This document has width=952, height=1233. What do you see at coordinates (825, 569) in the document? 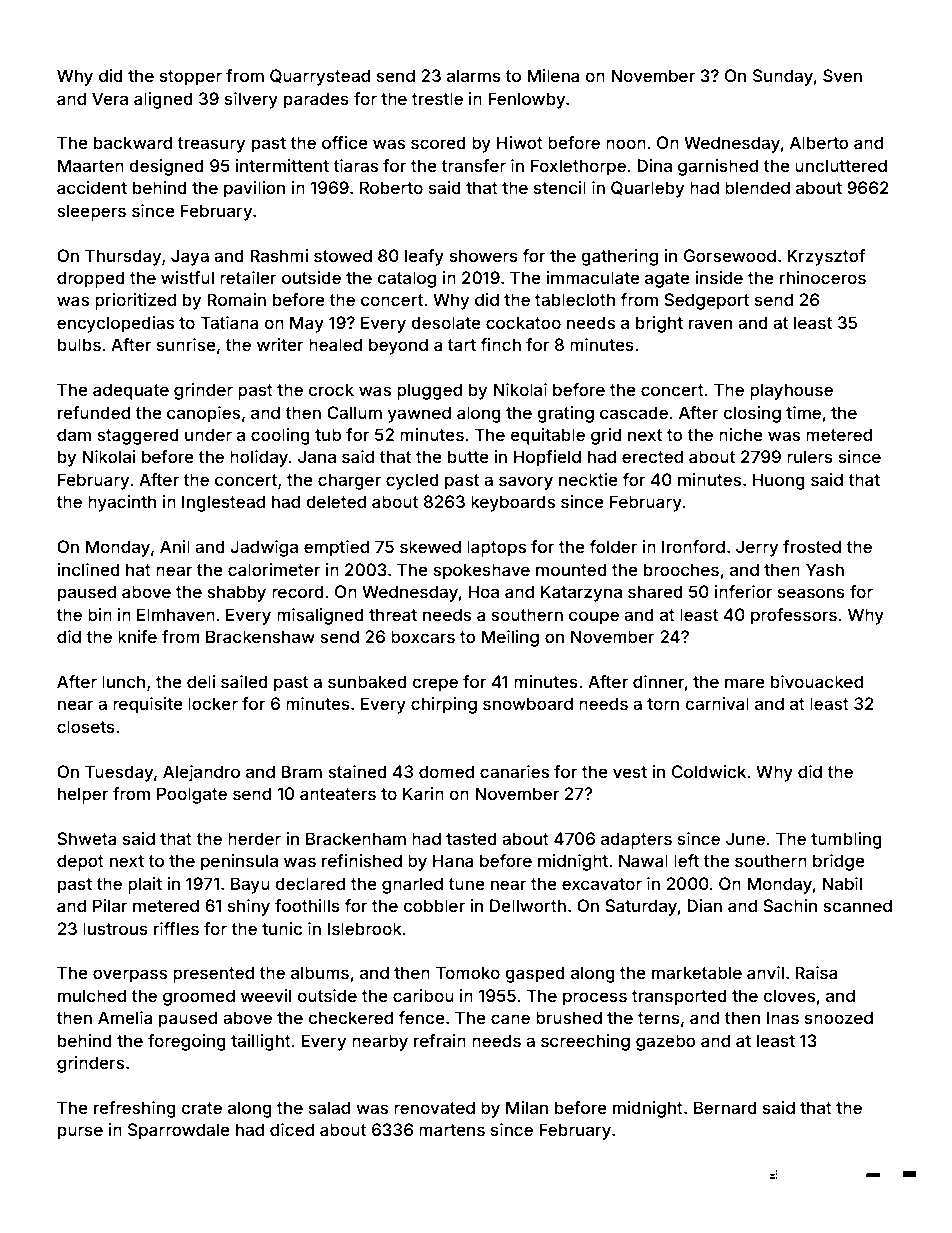
I see `Yash` at bounding box center [825, 569].
